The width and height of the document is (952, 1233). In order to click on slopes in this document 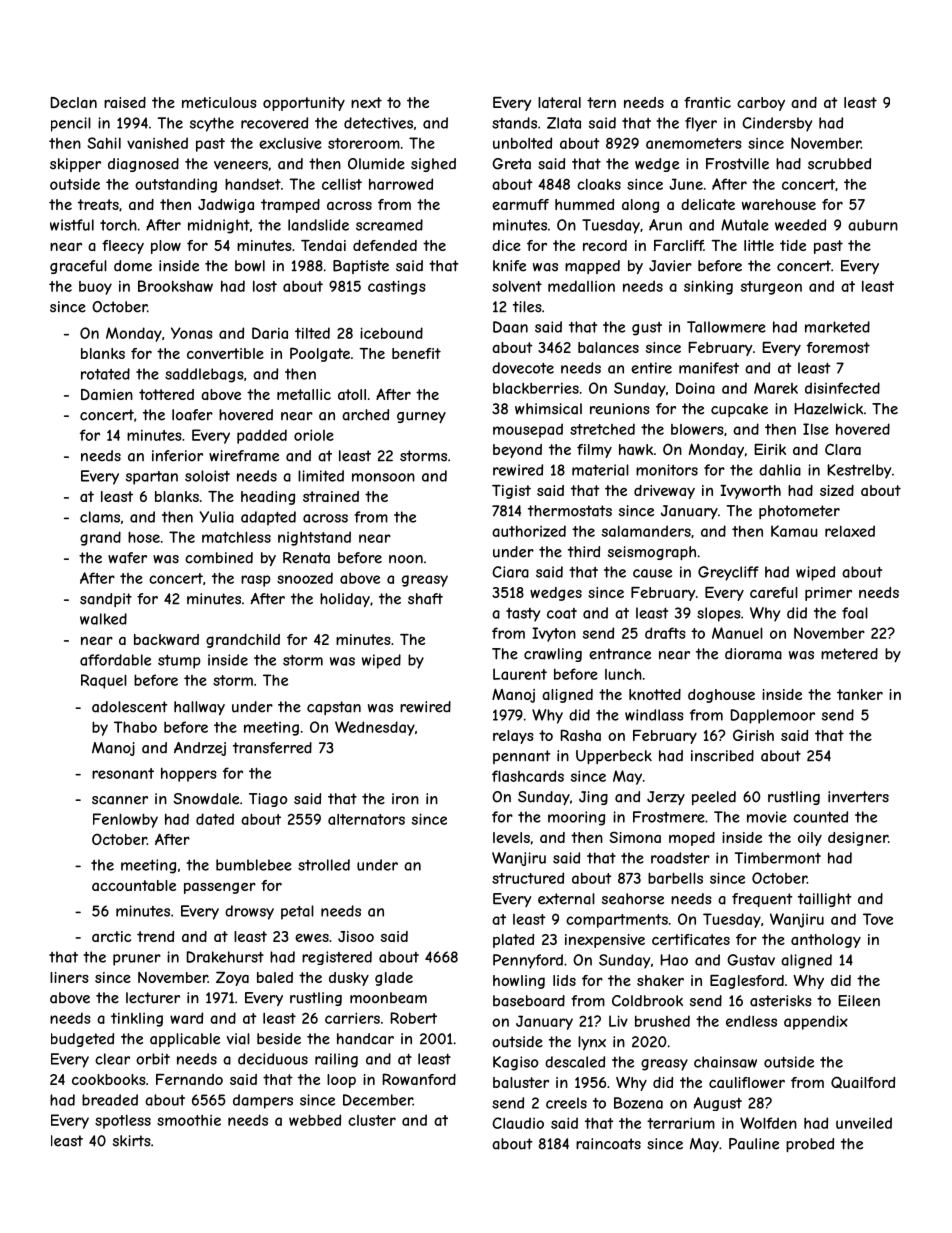, I will do `click(719, 614)`.
